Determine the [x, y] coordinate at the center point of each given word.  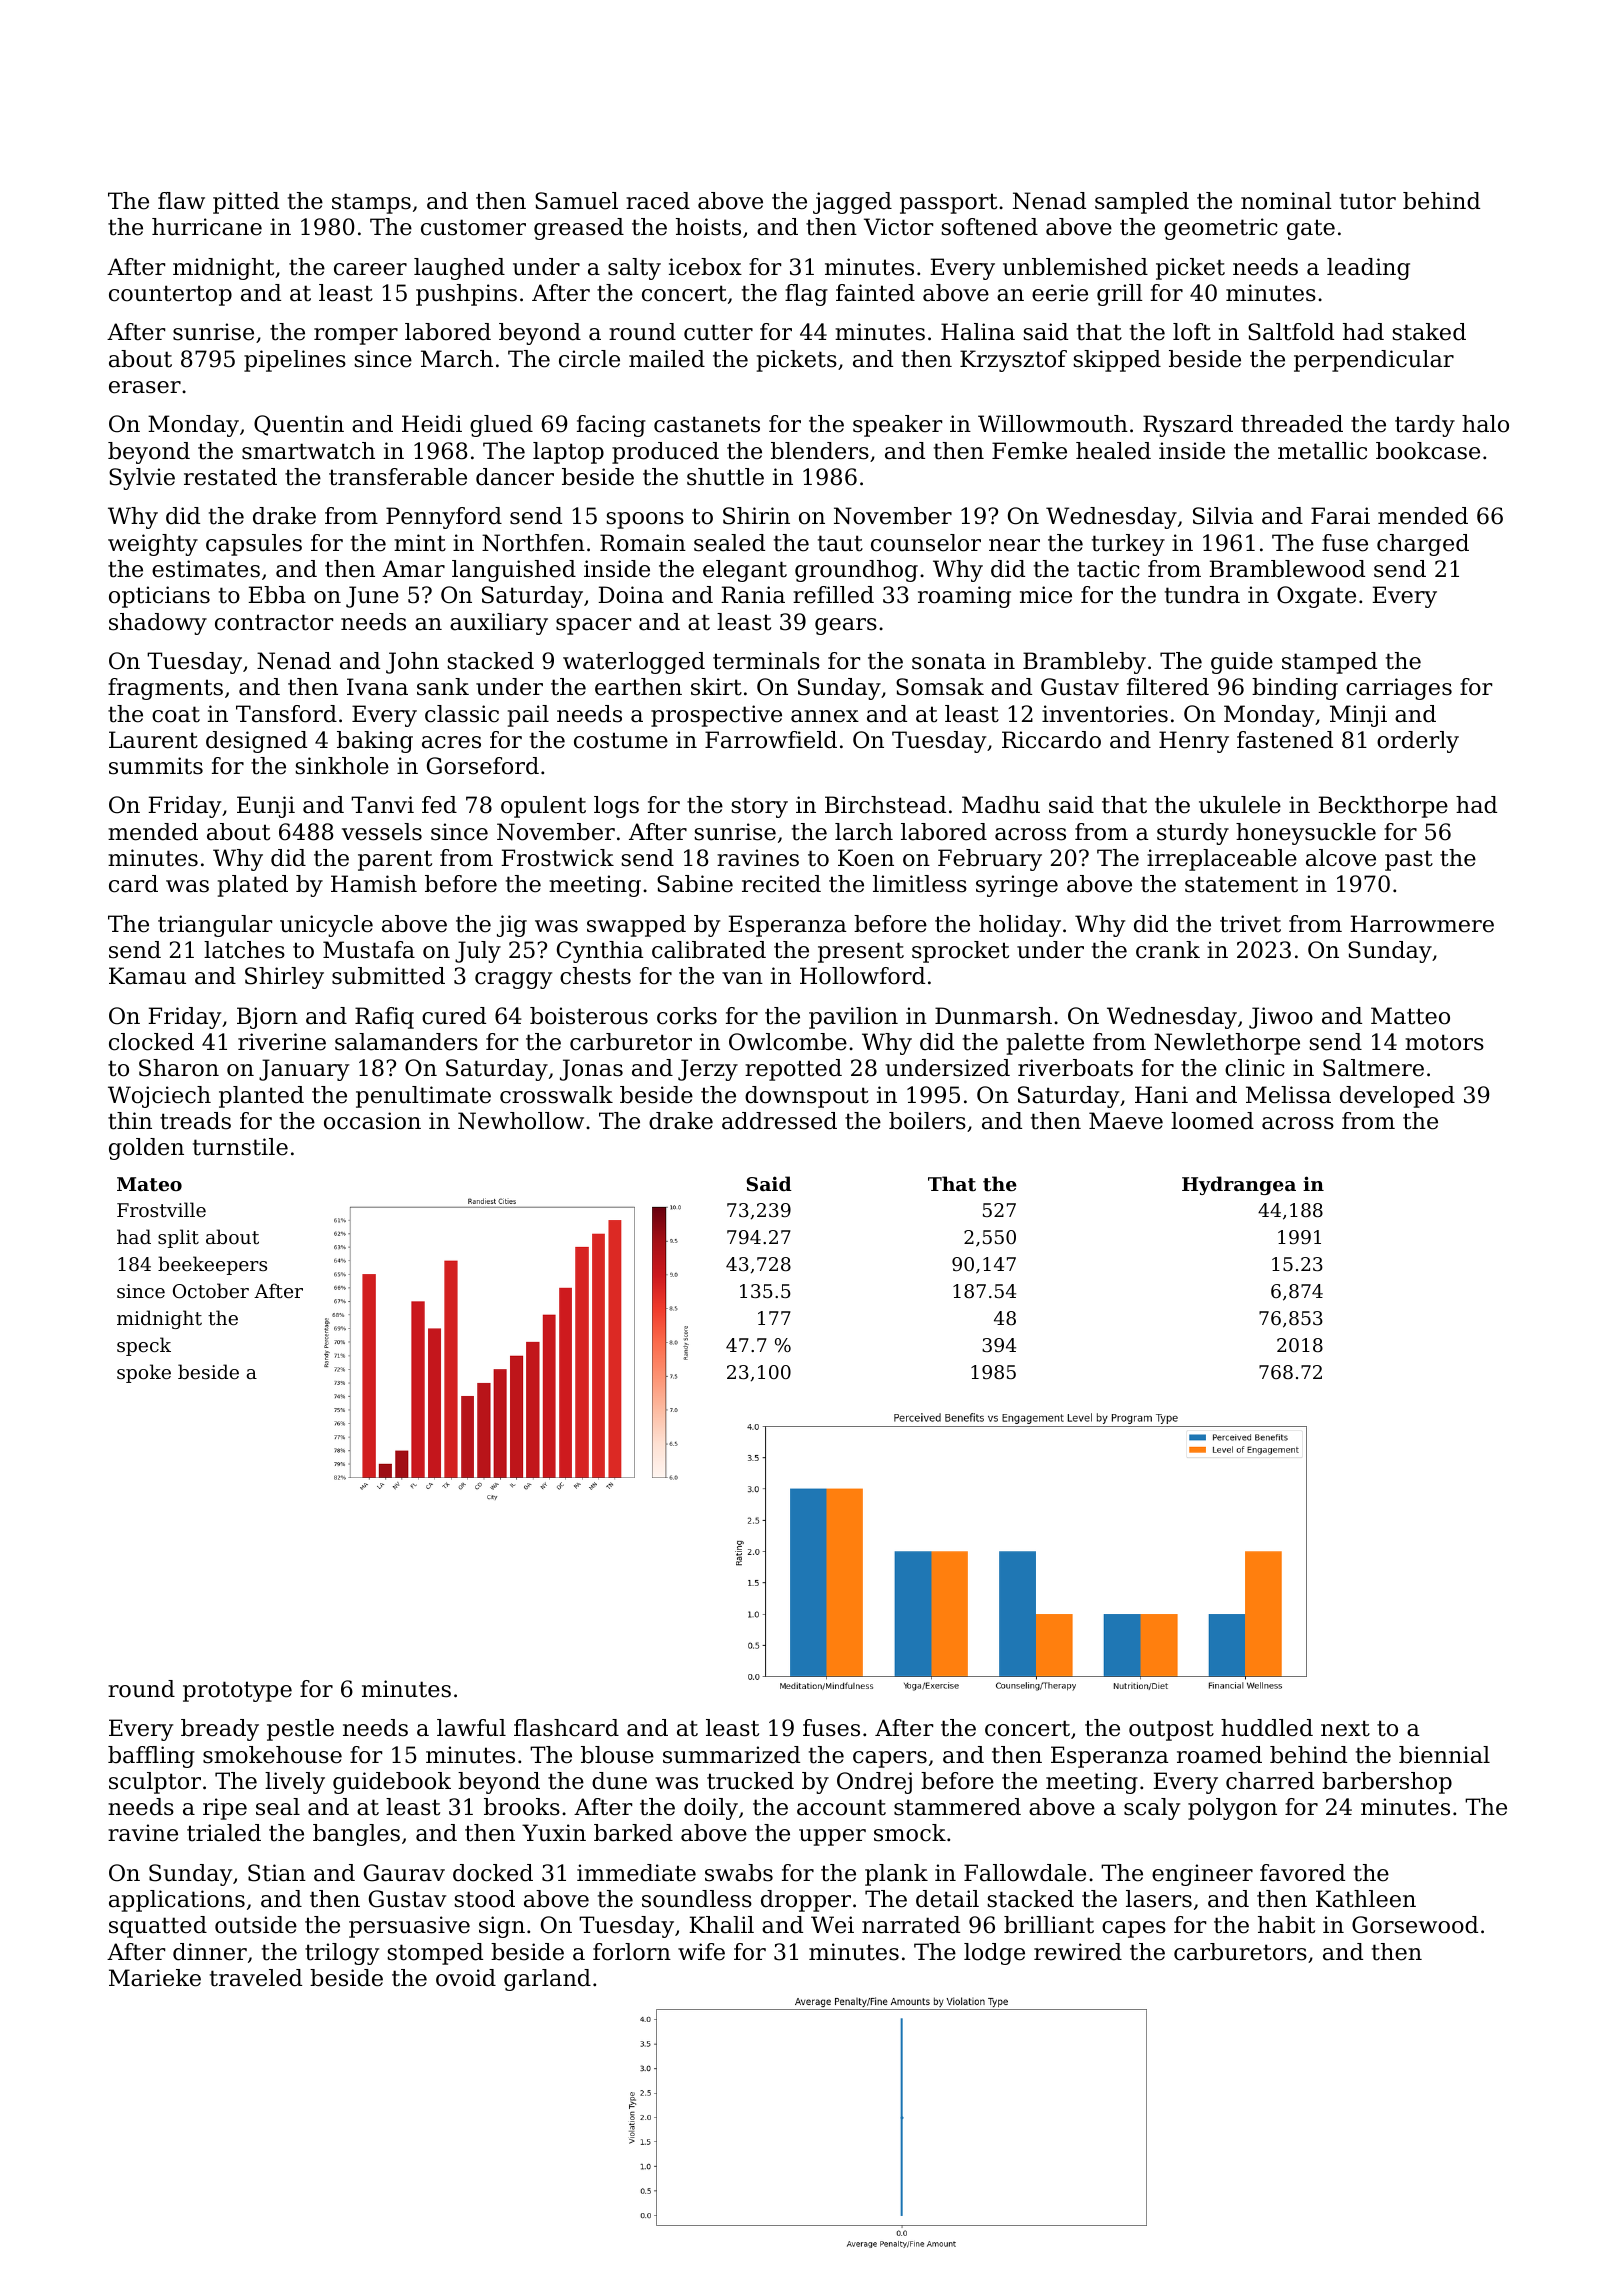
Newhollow [521, 1121]
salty [634, 269]
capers [890, 1759]
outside [256, 1925]
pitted [246, 203]
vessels [382, 832]
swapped [636, 926]
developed [1397, 1097]
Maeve [1126, 1121]
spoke [144, 1373]
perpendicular [1374, 361]
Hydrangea [1239, 1185]
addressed [779, 1121]
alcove [1341, 858]
